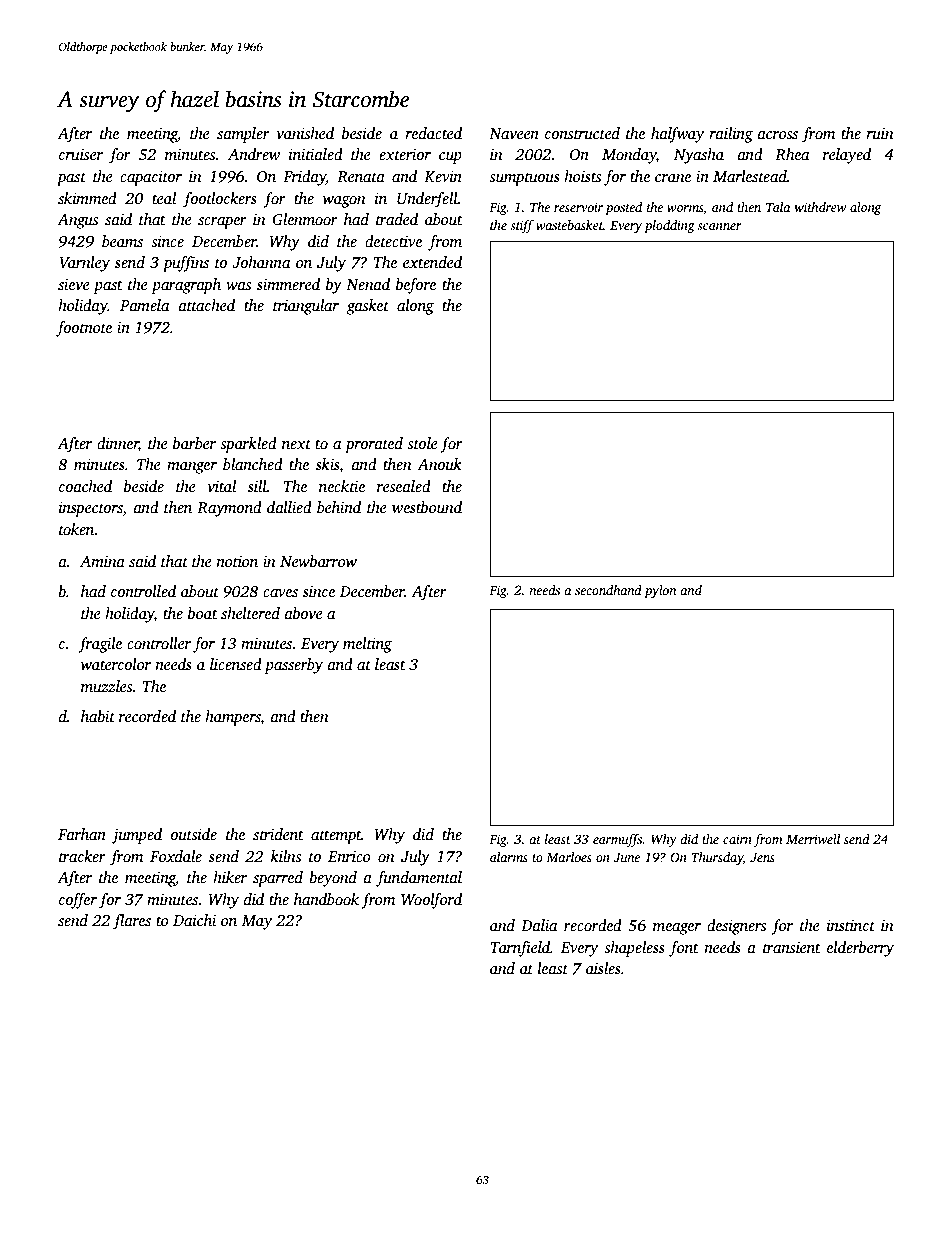 The height and width of the screenshot is (1233, 952). Describe the element at coordinates (820, 207) in the screenshot. I see `withdrew` at that location.
